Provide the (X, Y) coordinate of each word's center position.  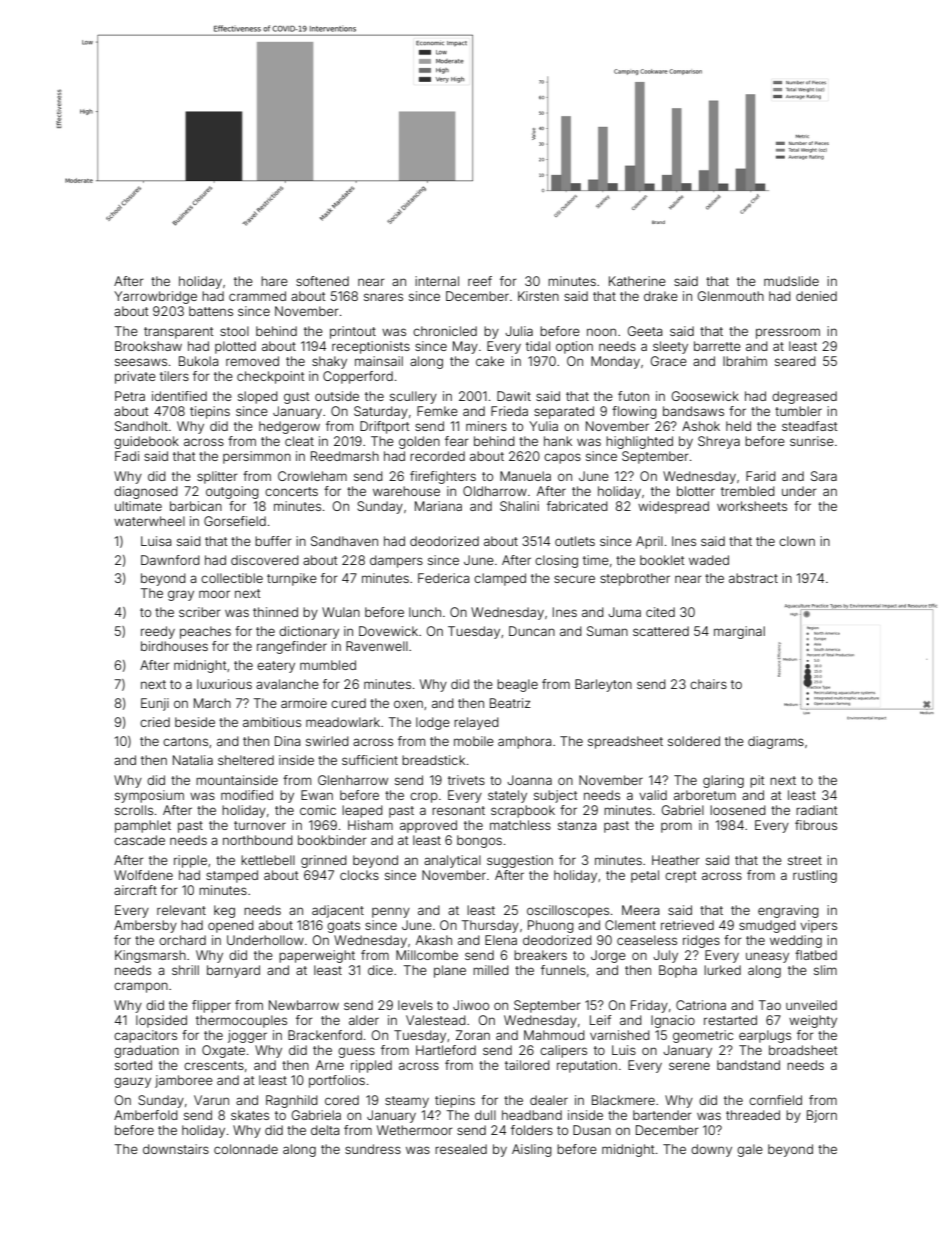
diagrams (776, 742)
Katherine (637, 281)
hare (274, 281)
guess (356, 1052)
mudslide (791, 281)
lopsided (161, 1021)
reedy (158, 632)
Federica (443, 578)
